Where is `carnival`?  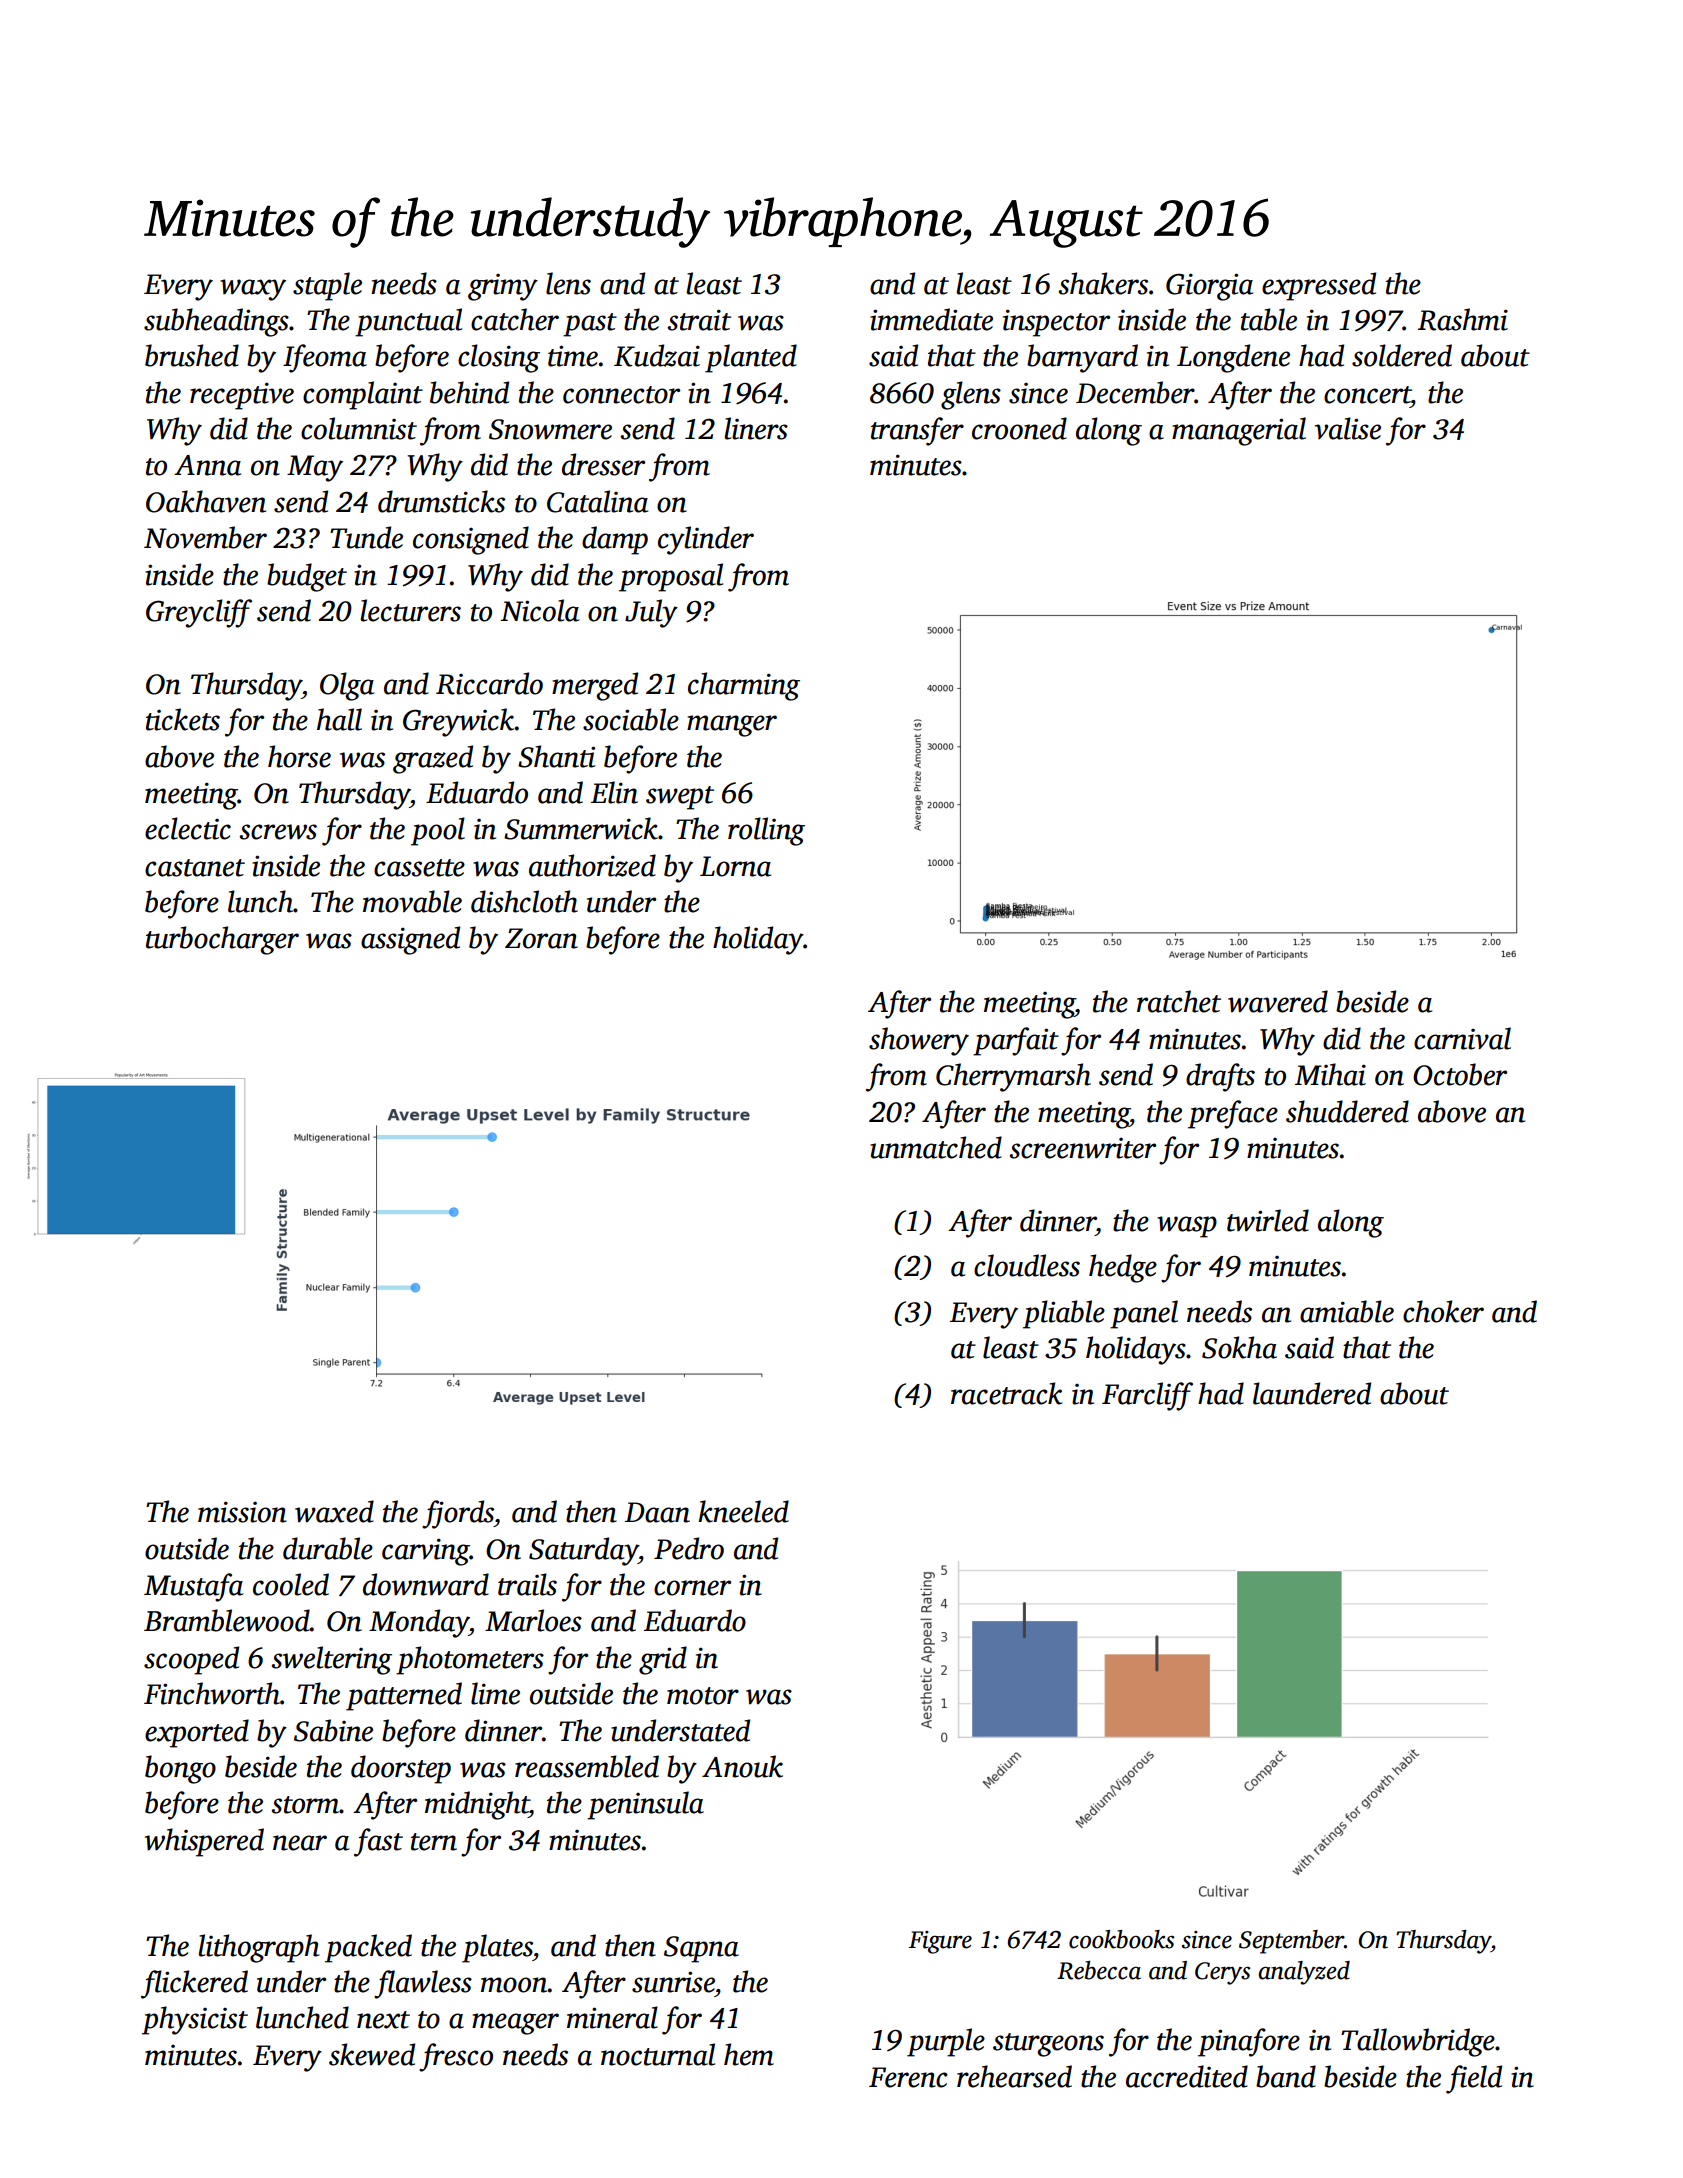 carnival is located at coordinates (1462, 1038).
